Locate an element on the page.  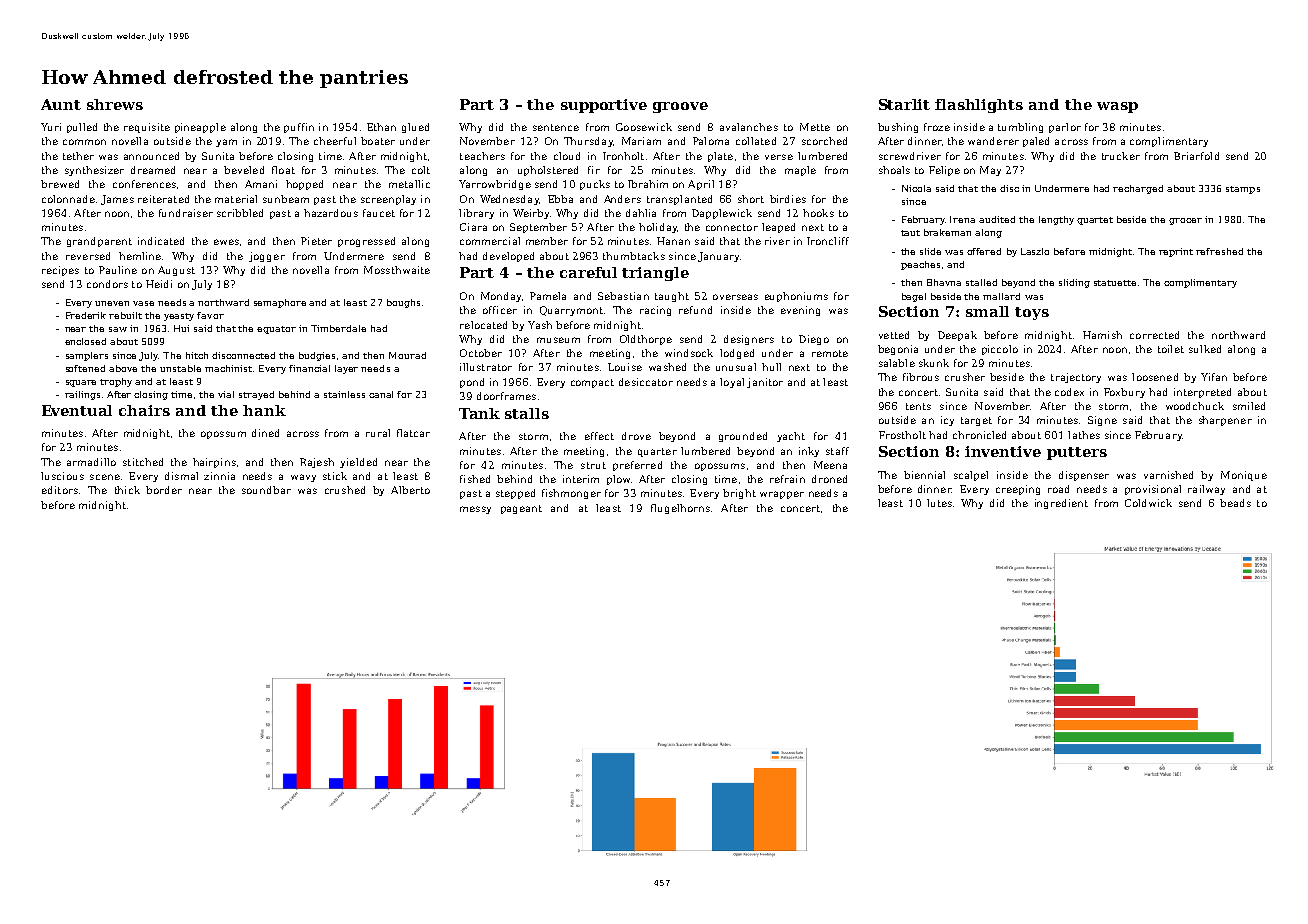
developed is located at coordinates (508, 257).
